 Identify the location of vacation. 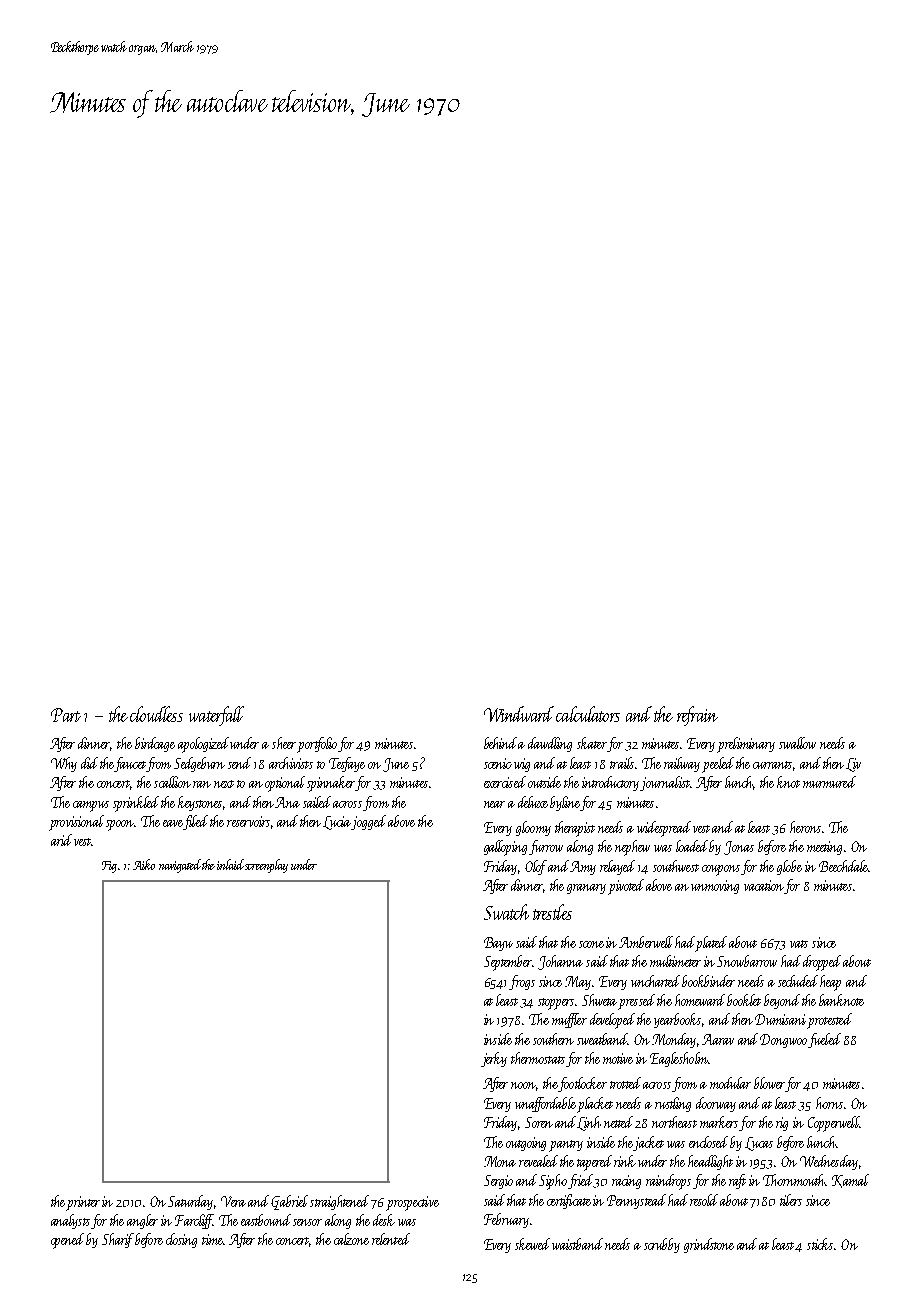
(764, 887).
